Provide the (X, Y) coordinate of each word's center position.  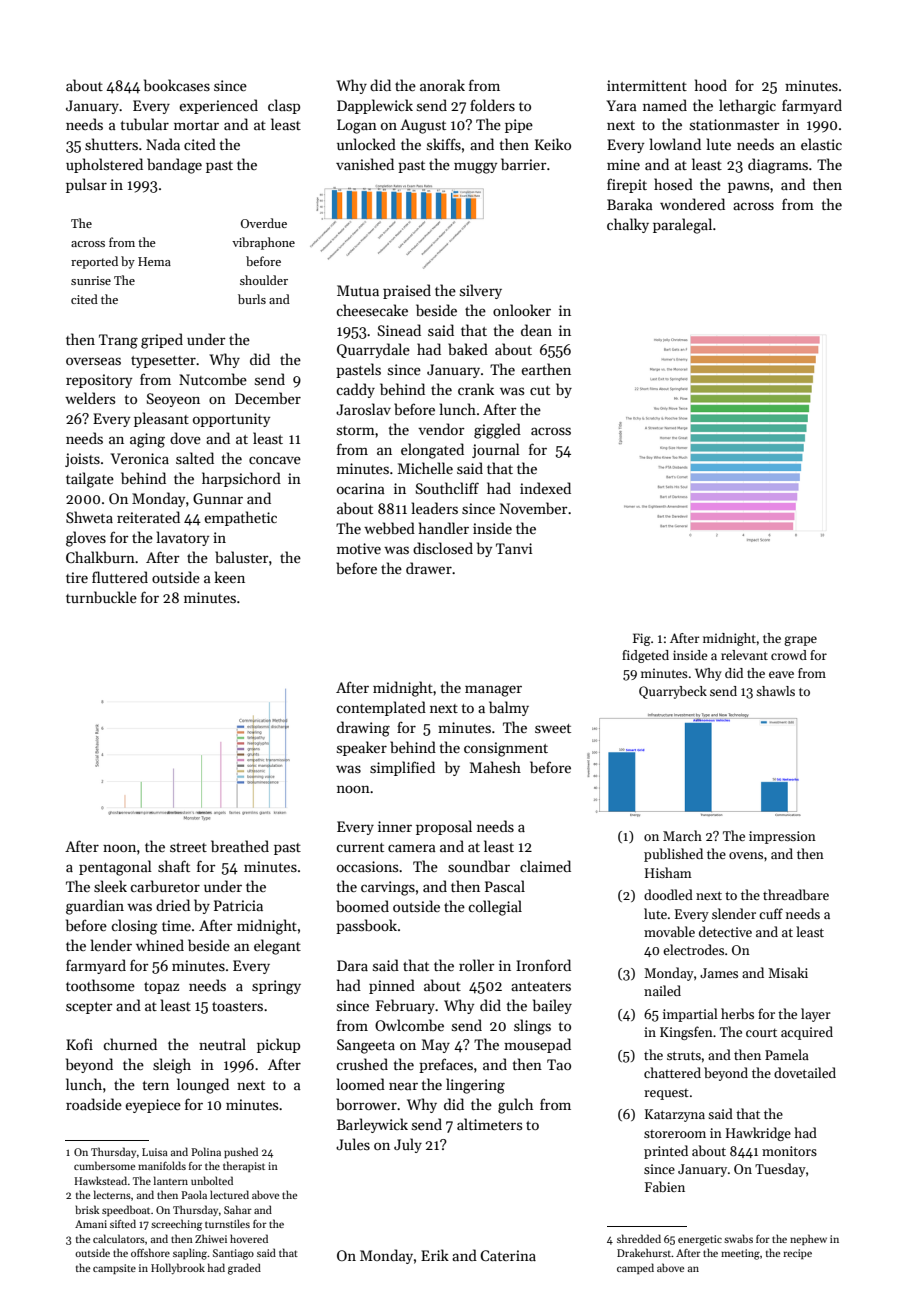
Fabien (665, 1186)
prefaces (446, 1065)
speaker (362, 748)
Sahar (238, 1209)
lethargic (747, 107)
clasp (284, 106)
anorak (442, 85)
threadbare (796, 894)
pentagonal (115, 868)
